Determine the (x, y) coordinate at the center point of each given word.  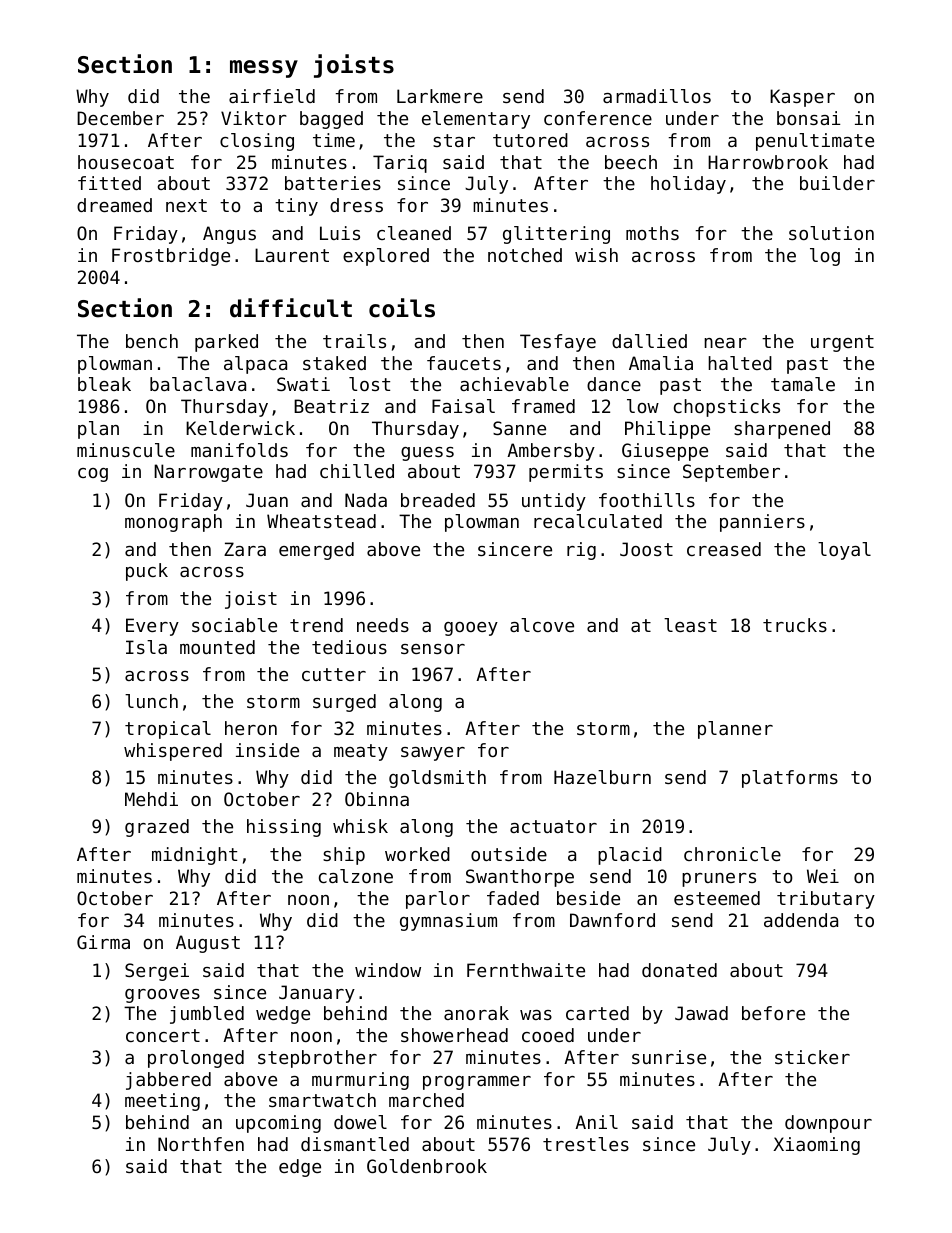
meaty (361, 752)
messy (264, 69)
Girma (103, 942)
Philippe (667, 430)
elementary (476, 120)
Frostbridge (171, 257)
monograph (173, 523)
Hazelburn (602, 777)
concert (163, 1035)
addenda (801, 920)
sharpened (782, 430)
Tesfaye (558, 343)
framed (543, 406)
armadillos (657, 96)
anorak (476, 1013)
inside (267, 750)
